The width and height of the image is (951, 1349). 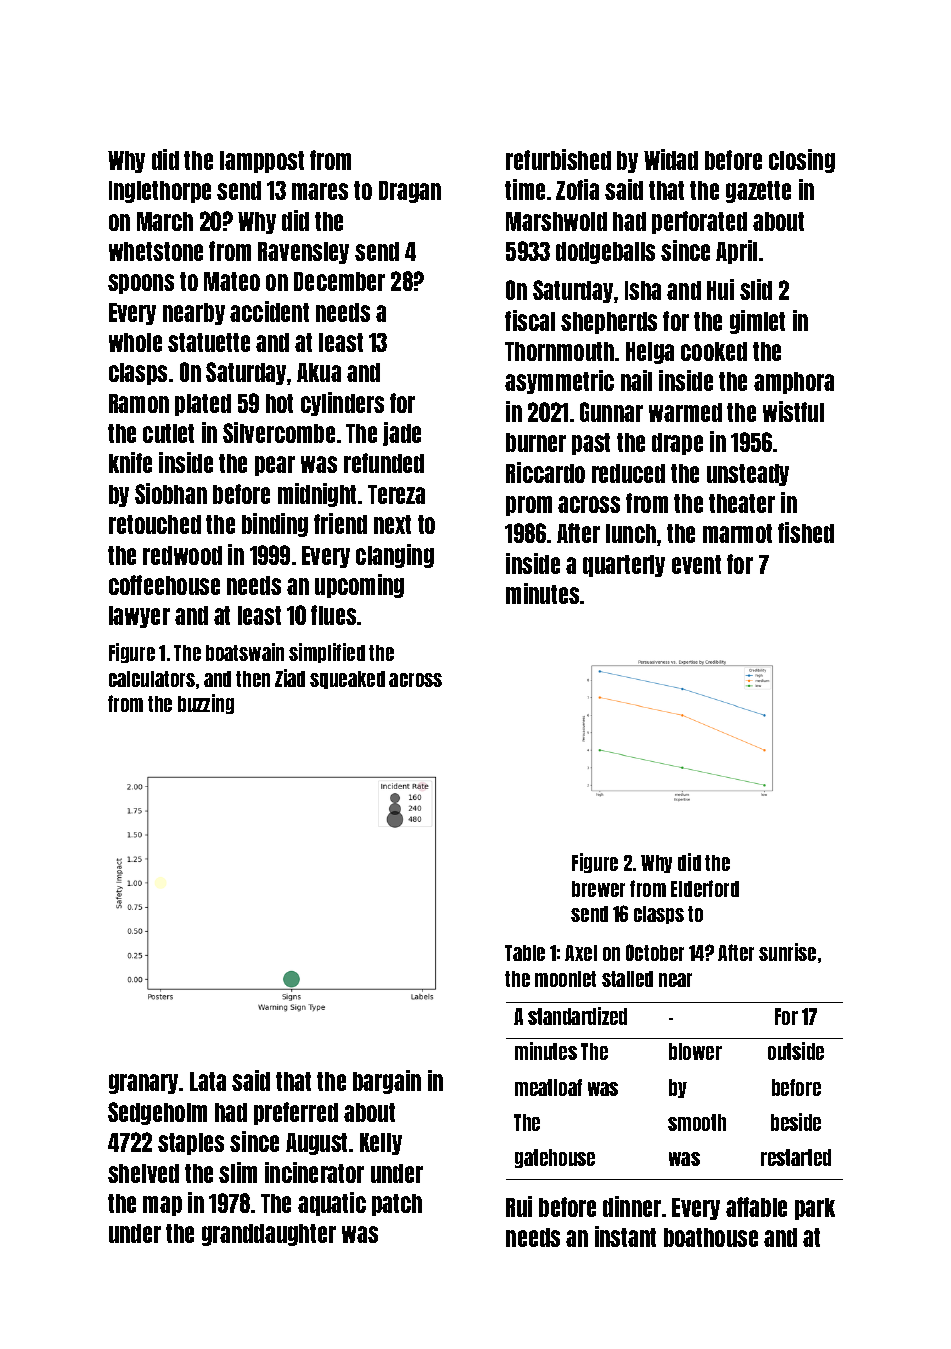 I want to click on asymmetric, so click(x=559, y=382).
